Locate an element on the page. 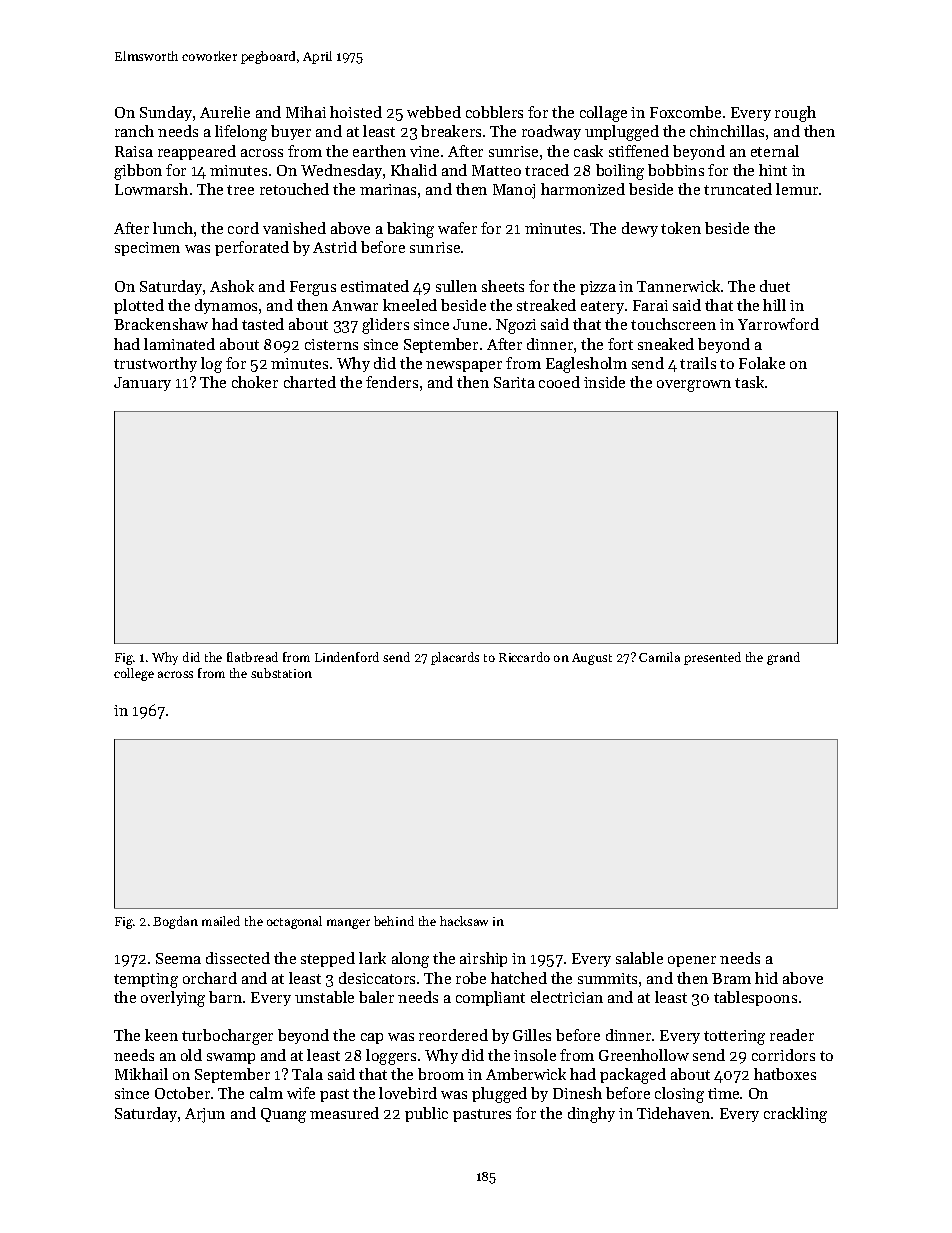  college is located at coordinates (134, 674).
